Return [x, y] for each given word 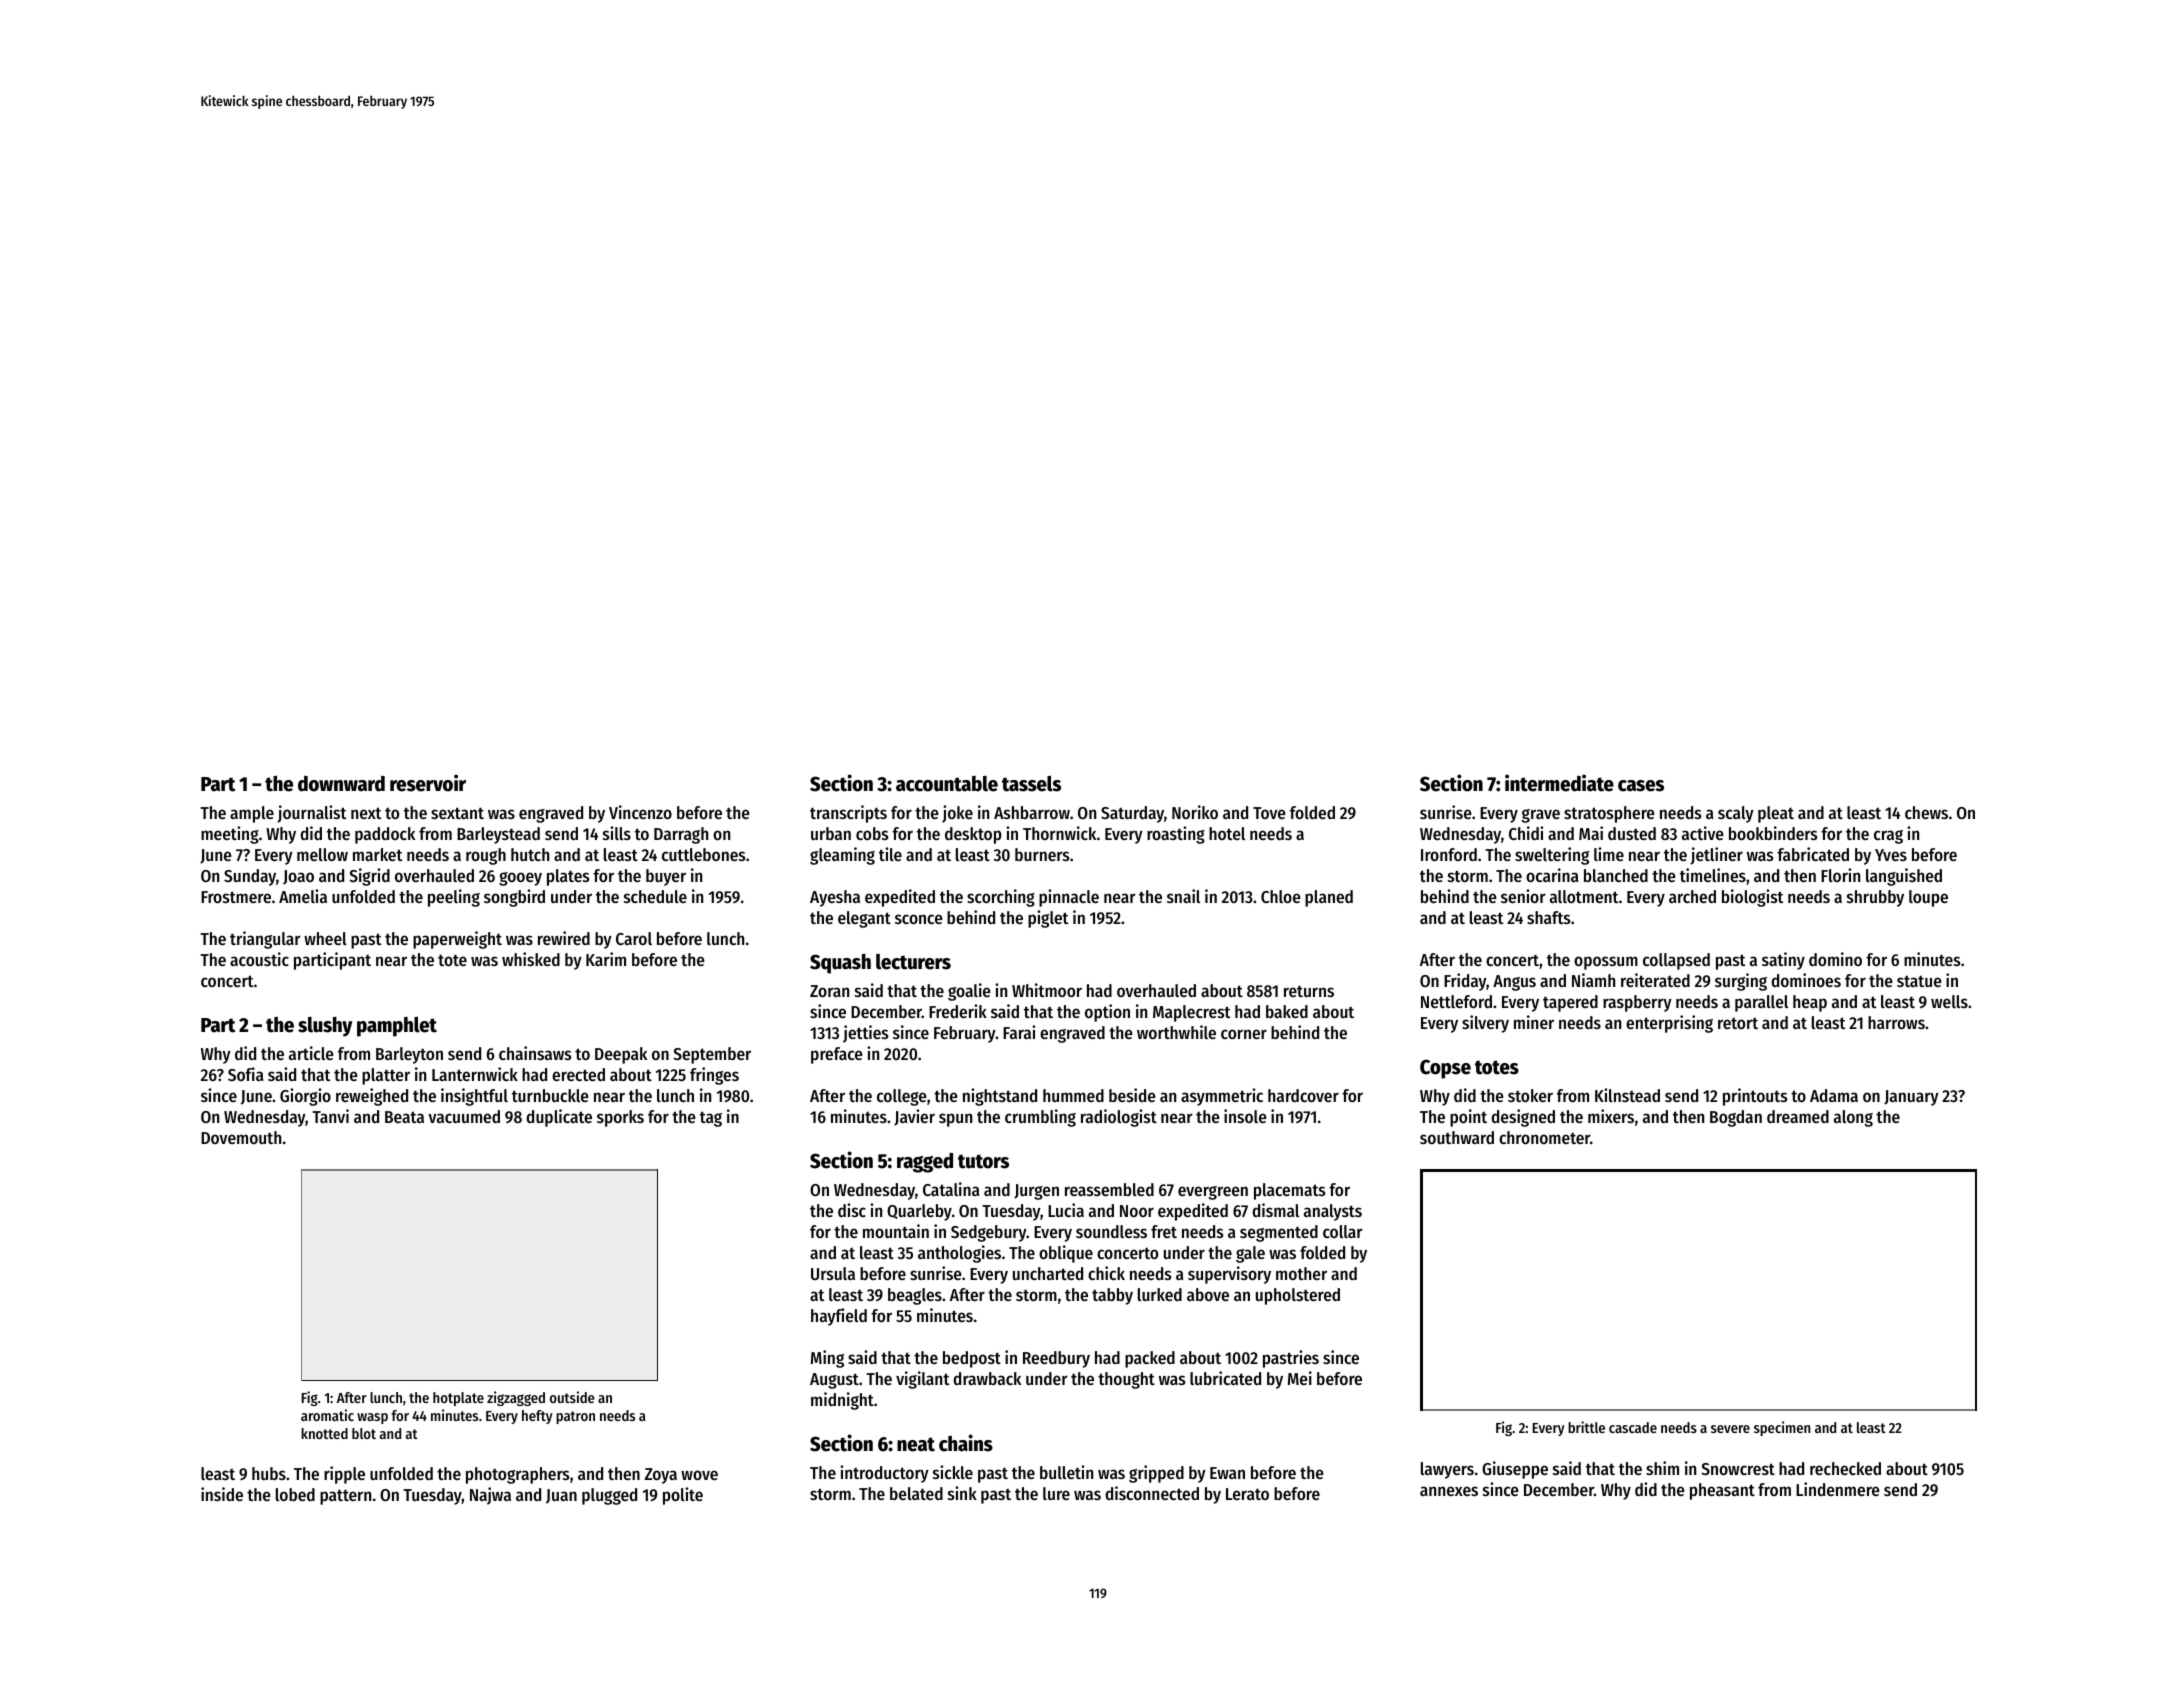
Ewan [1227, 1473]
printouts [1755, 1097]
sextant [457, 813]
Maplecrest [1191, 1013]
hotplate [458, 1399]
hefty [537, 1417]
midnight [842, 1401]
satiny [1783, 961]
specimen [1782, 1428]
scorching [1001, 898]
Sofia [245, 1074]
